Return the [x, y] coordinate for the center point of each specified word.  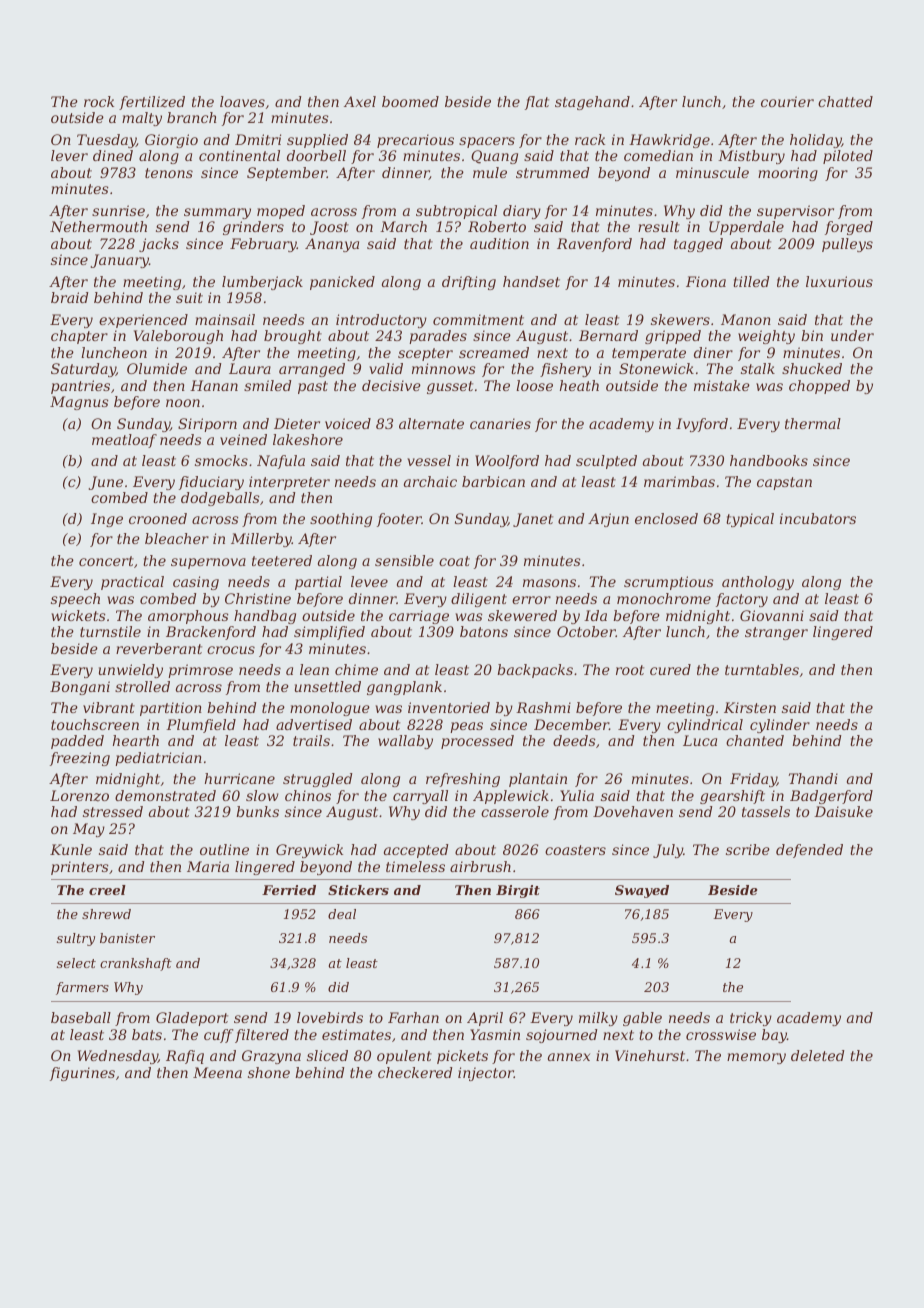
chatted [845, 101]
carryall [420, 797]
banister [127, 938]
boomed [410, 101]
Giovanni [772, 615]
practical [132, 583]
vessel [429, 460]
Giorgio [171, 141]
